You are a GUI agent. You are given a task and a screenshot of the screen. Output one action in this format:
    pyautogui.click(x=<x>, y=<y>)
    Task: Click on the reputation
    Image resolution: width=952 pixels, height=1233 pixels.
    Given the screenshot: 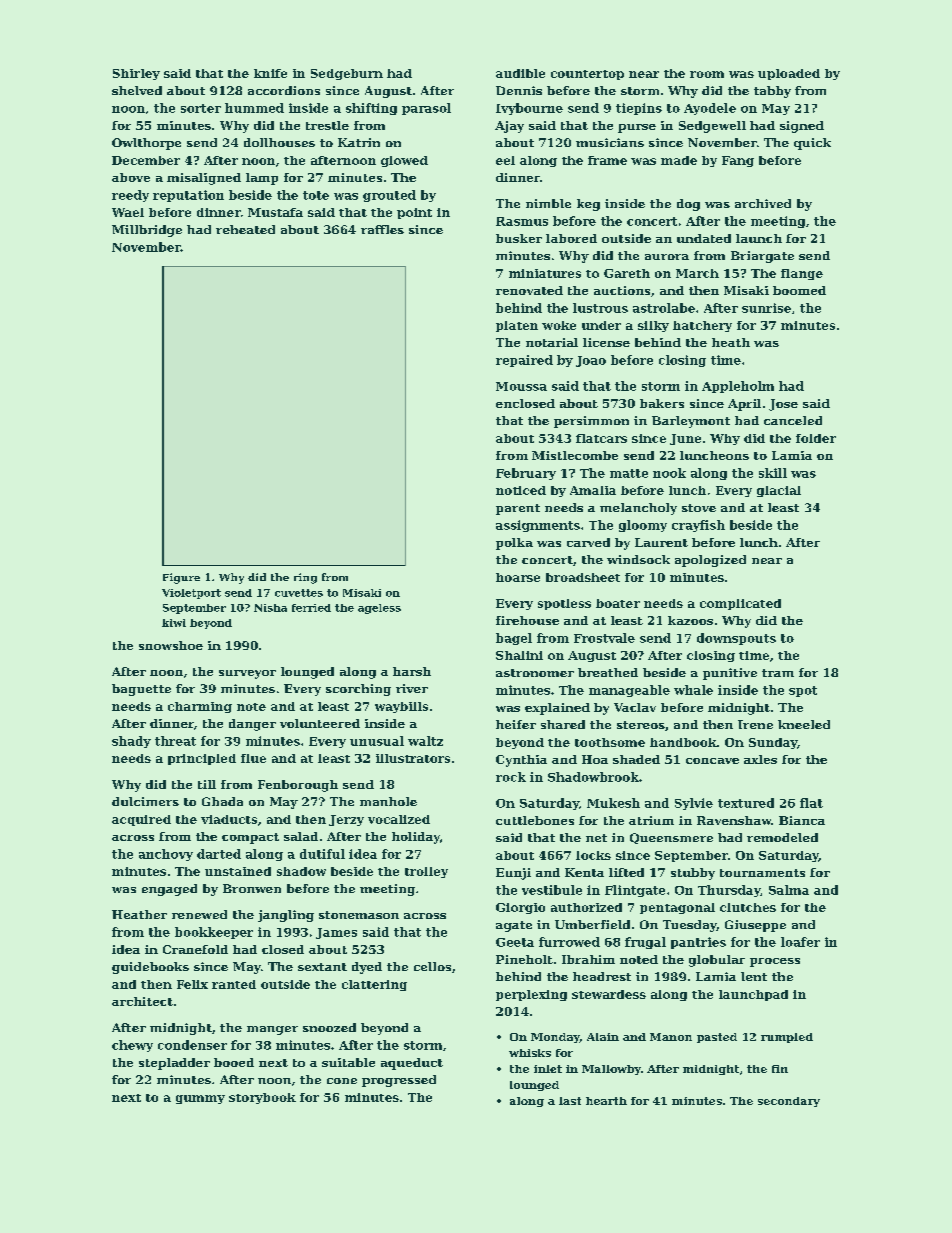 What is the action you would take?
    pyautogui.click(x=188, y=196)
